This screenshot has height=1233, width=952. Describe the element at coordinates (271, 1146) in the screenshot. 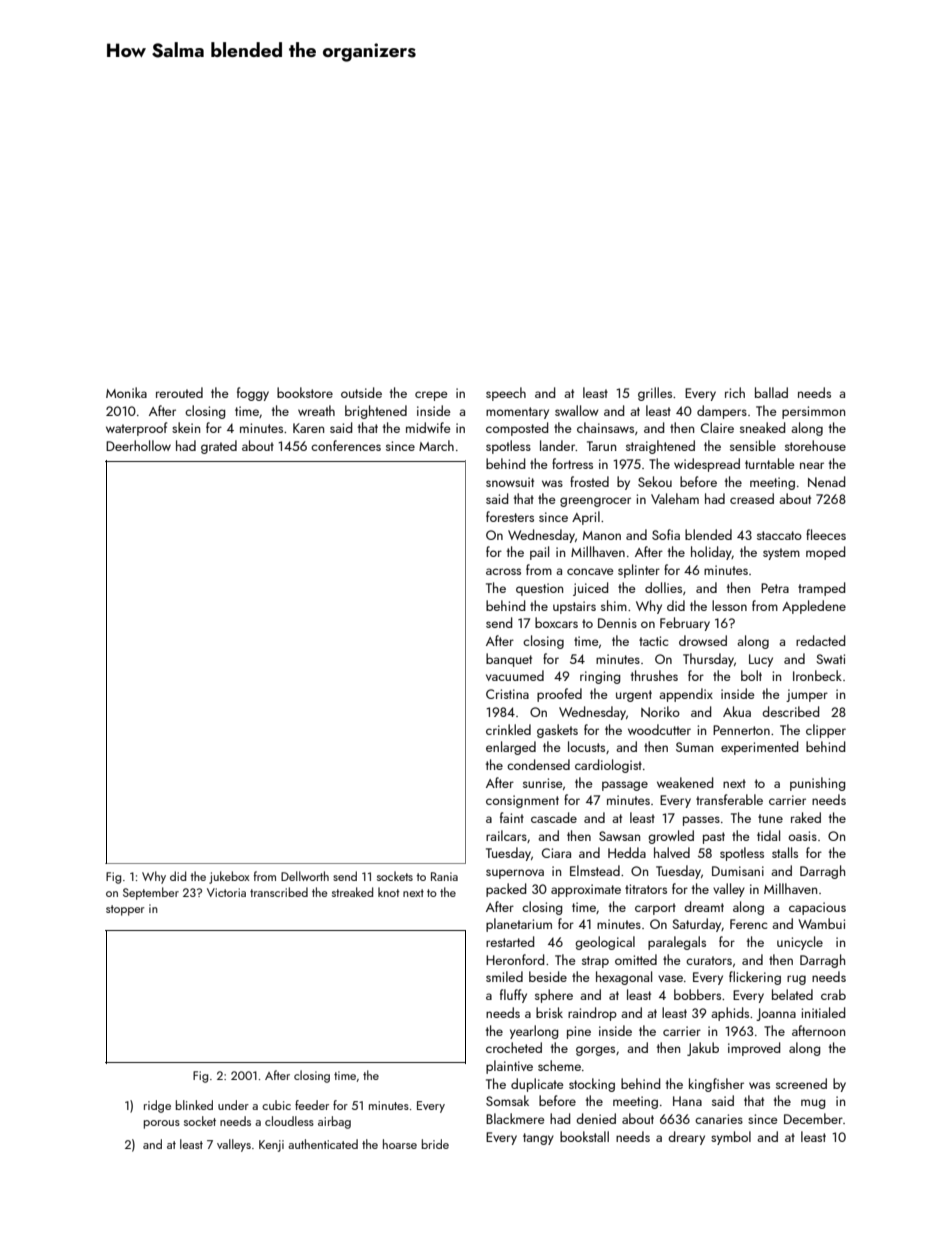

I see `Kenji` at that location.
